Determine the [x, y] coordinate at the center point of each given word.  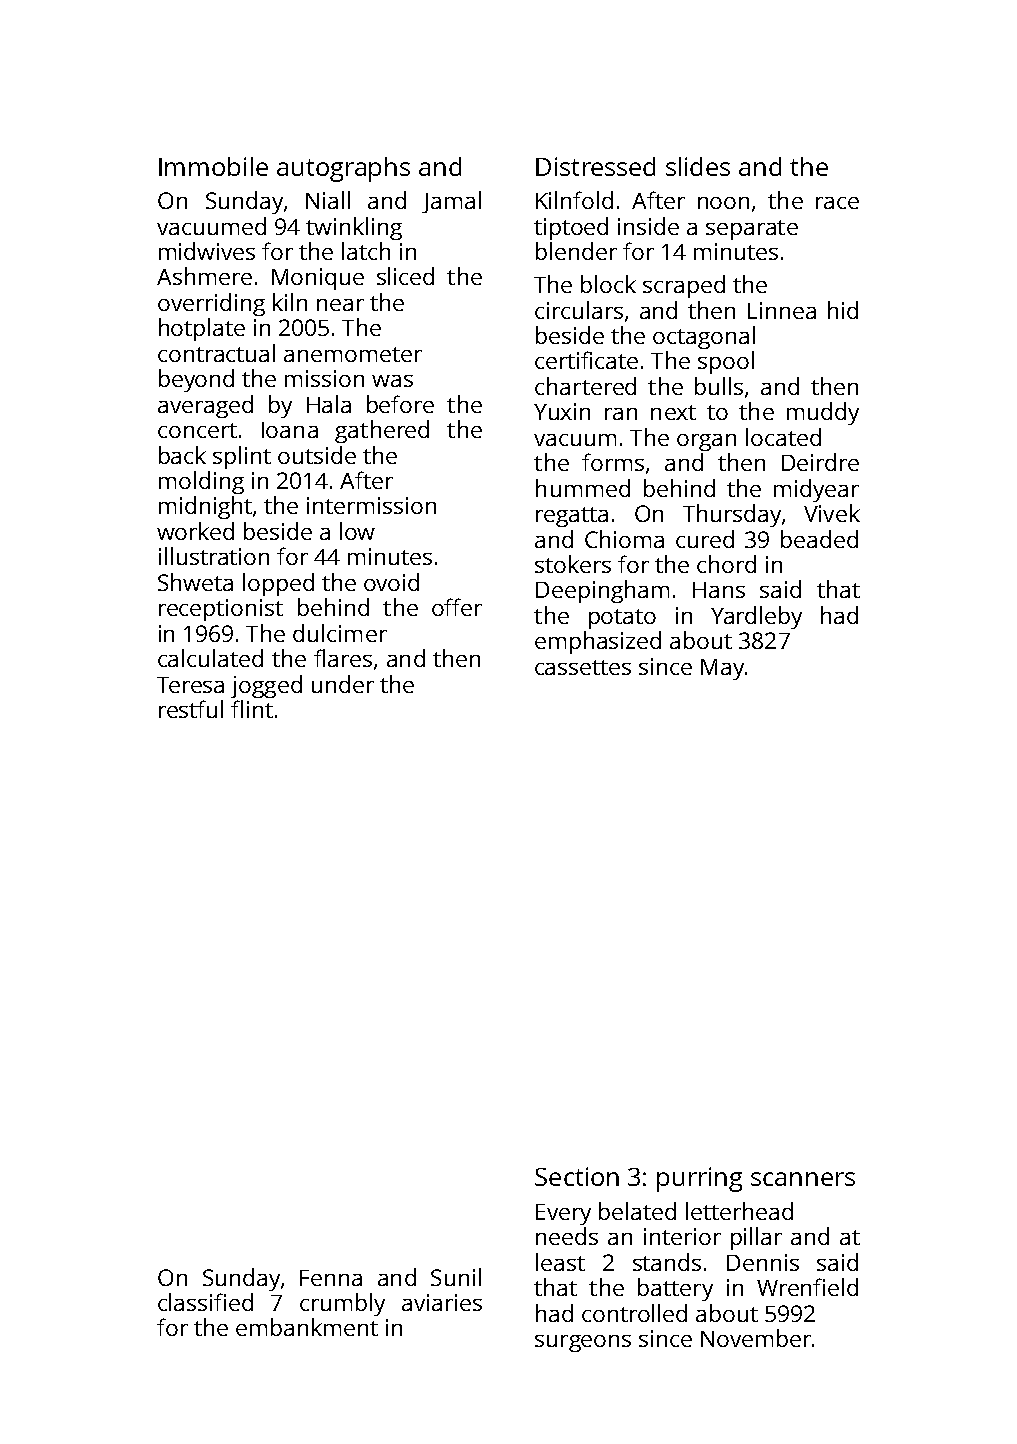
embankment [307, 1327]
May [722, 669]
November [756, 1338]
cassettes [583, 667]
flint [252, 709]
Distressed [595, 166]
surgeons [583, 1343]
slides [698, 166]
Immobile [213, 166]
